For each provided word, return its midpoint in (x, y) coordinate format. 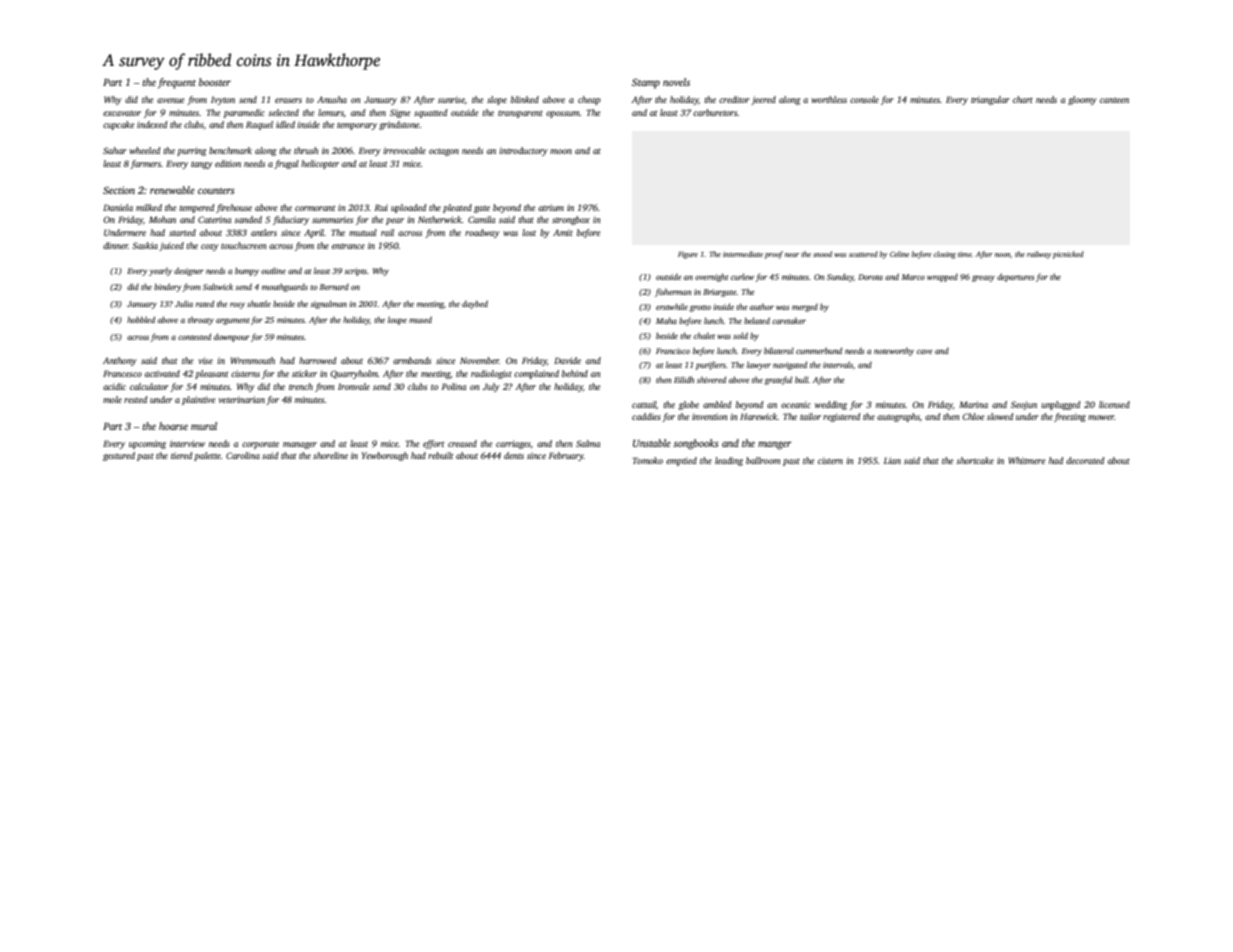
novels (676, 82)
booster (215, 82)
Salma (588, 443)
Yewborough (385, 456)
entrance (348, 246)
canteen (1114, 100)
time (965, 254)
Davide (567, 360)
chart (1023, 99)
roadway (482, 233)
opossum (563, 114)
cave (925, 352)
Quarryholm (354, 374)
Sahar (115, 150)
